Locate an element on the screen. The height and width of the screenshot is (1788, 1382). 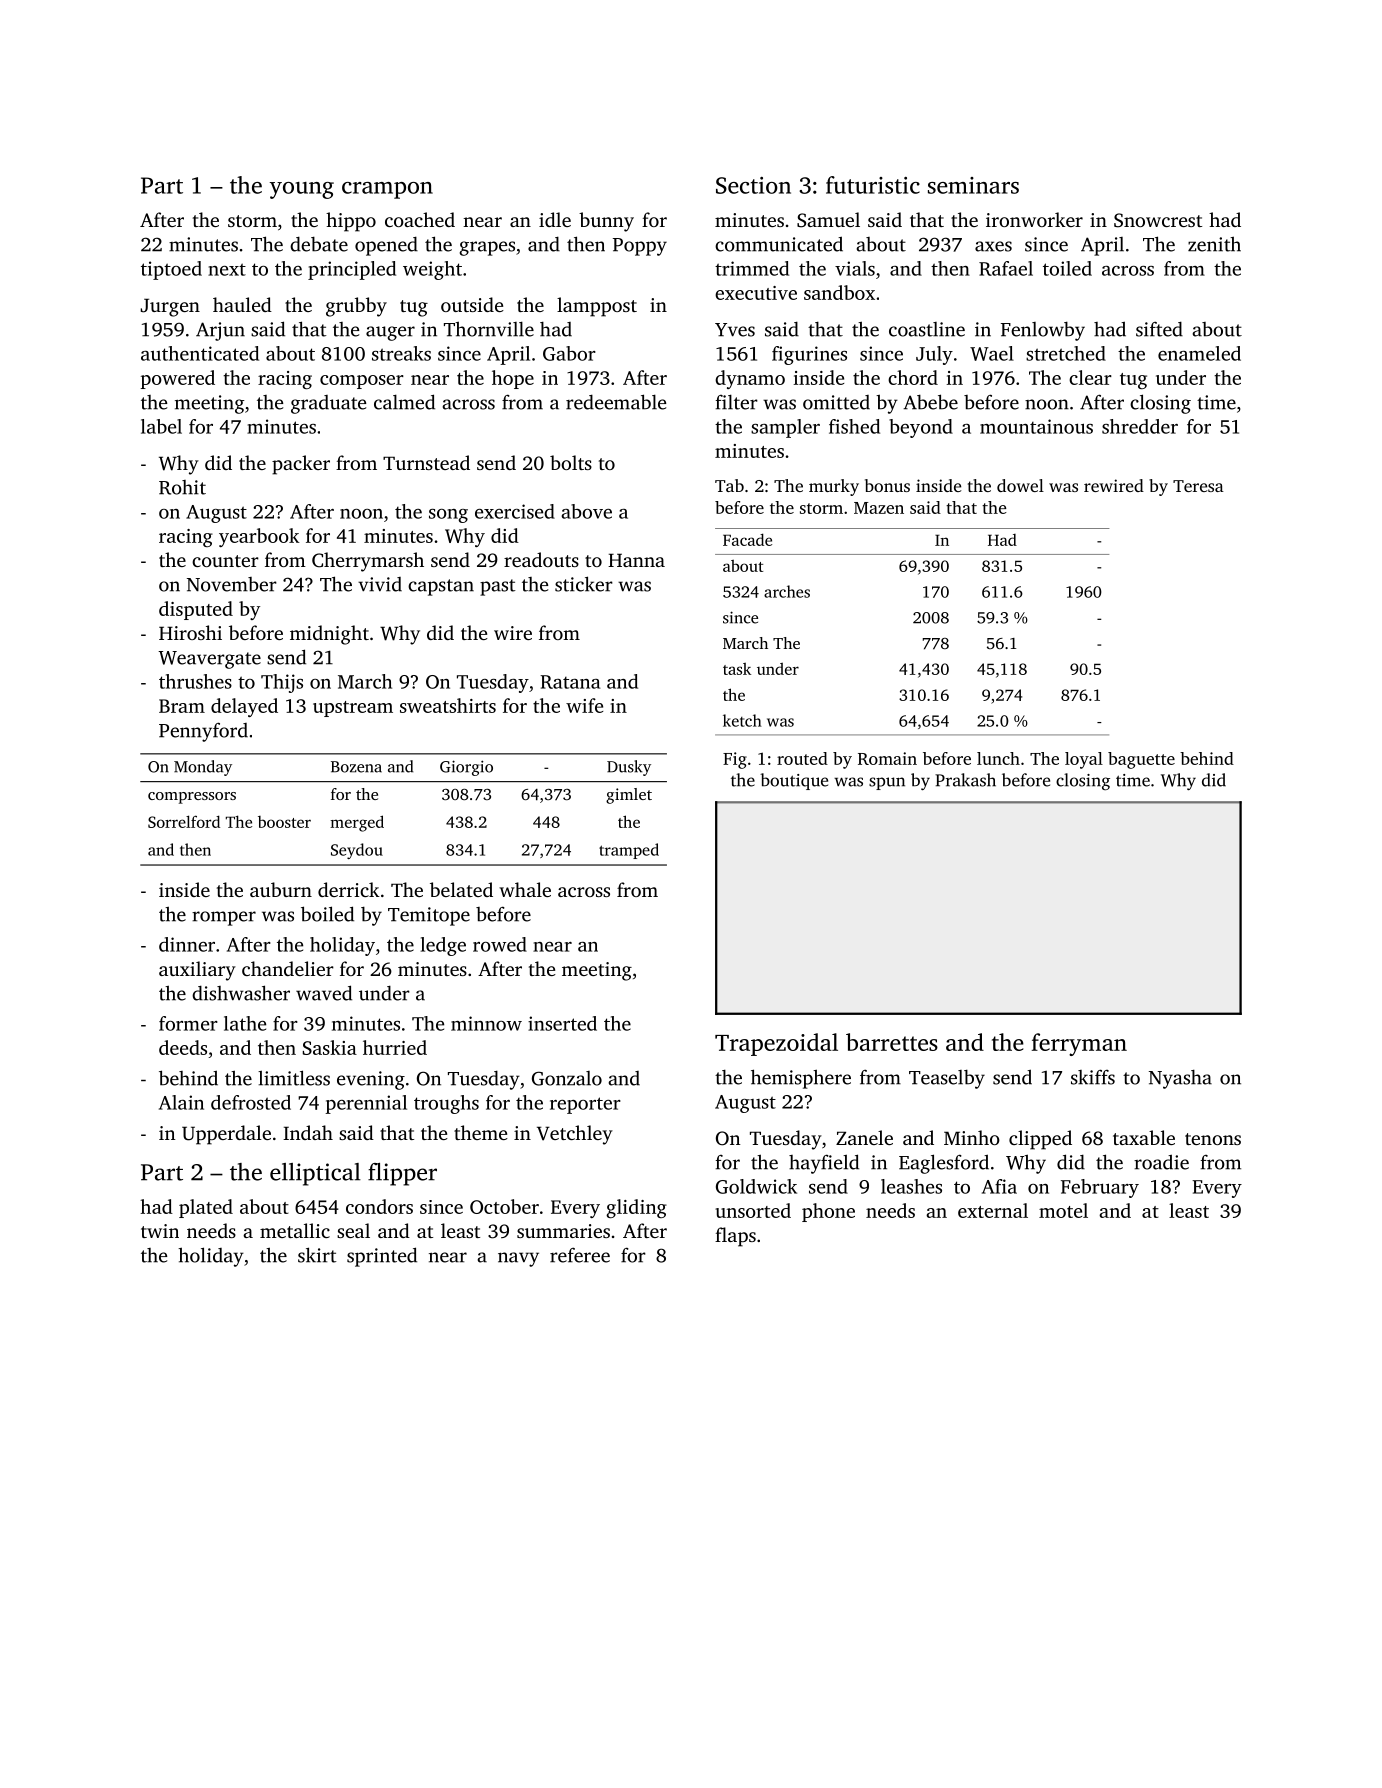
external is located at coordinates (993, 1210).
